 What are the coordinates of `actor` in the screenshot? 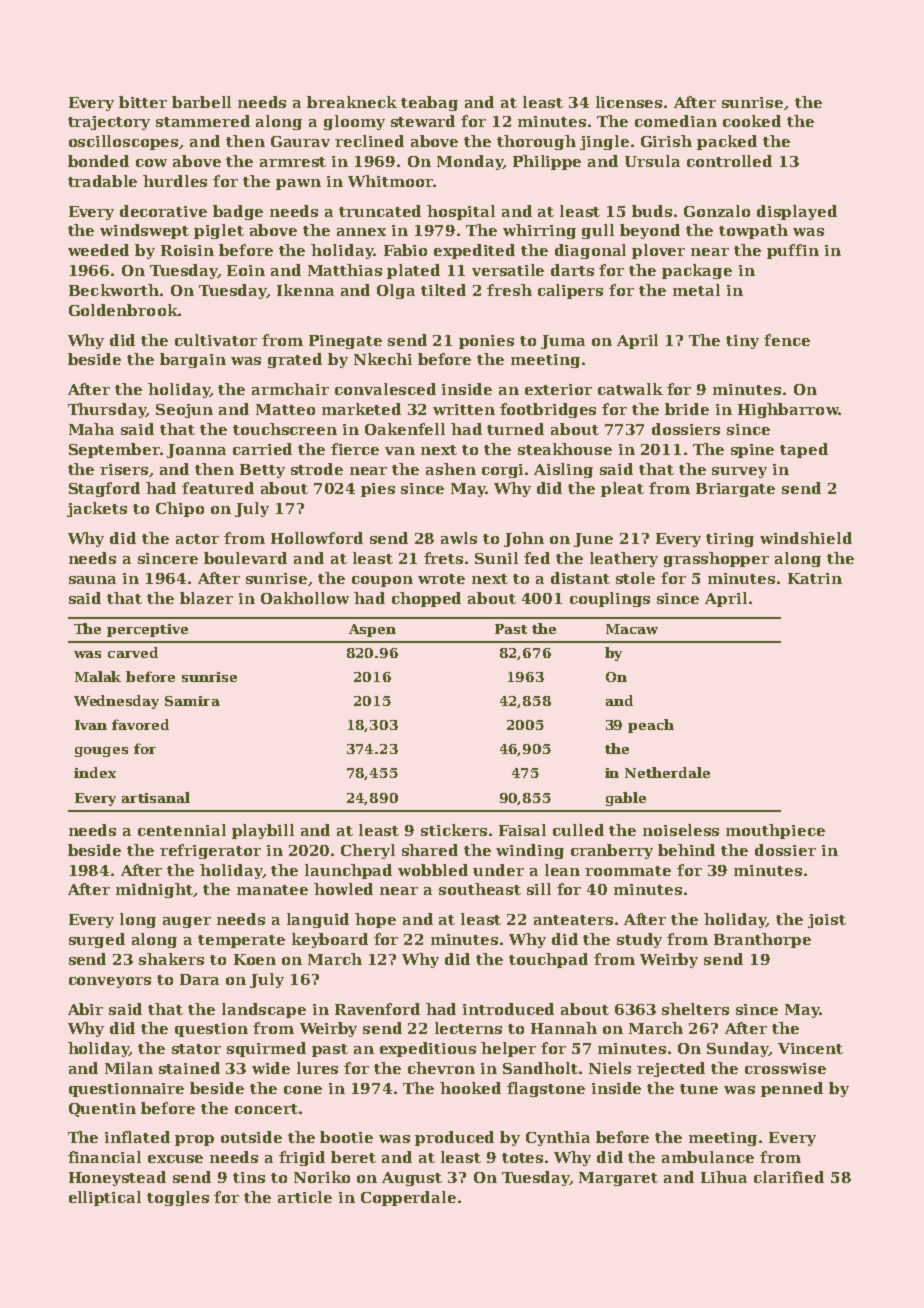 It's located at (197, 539).
